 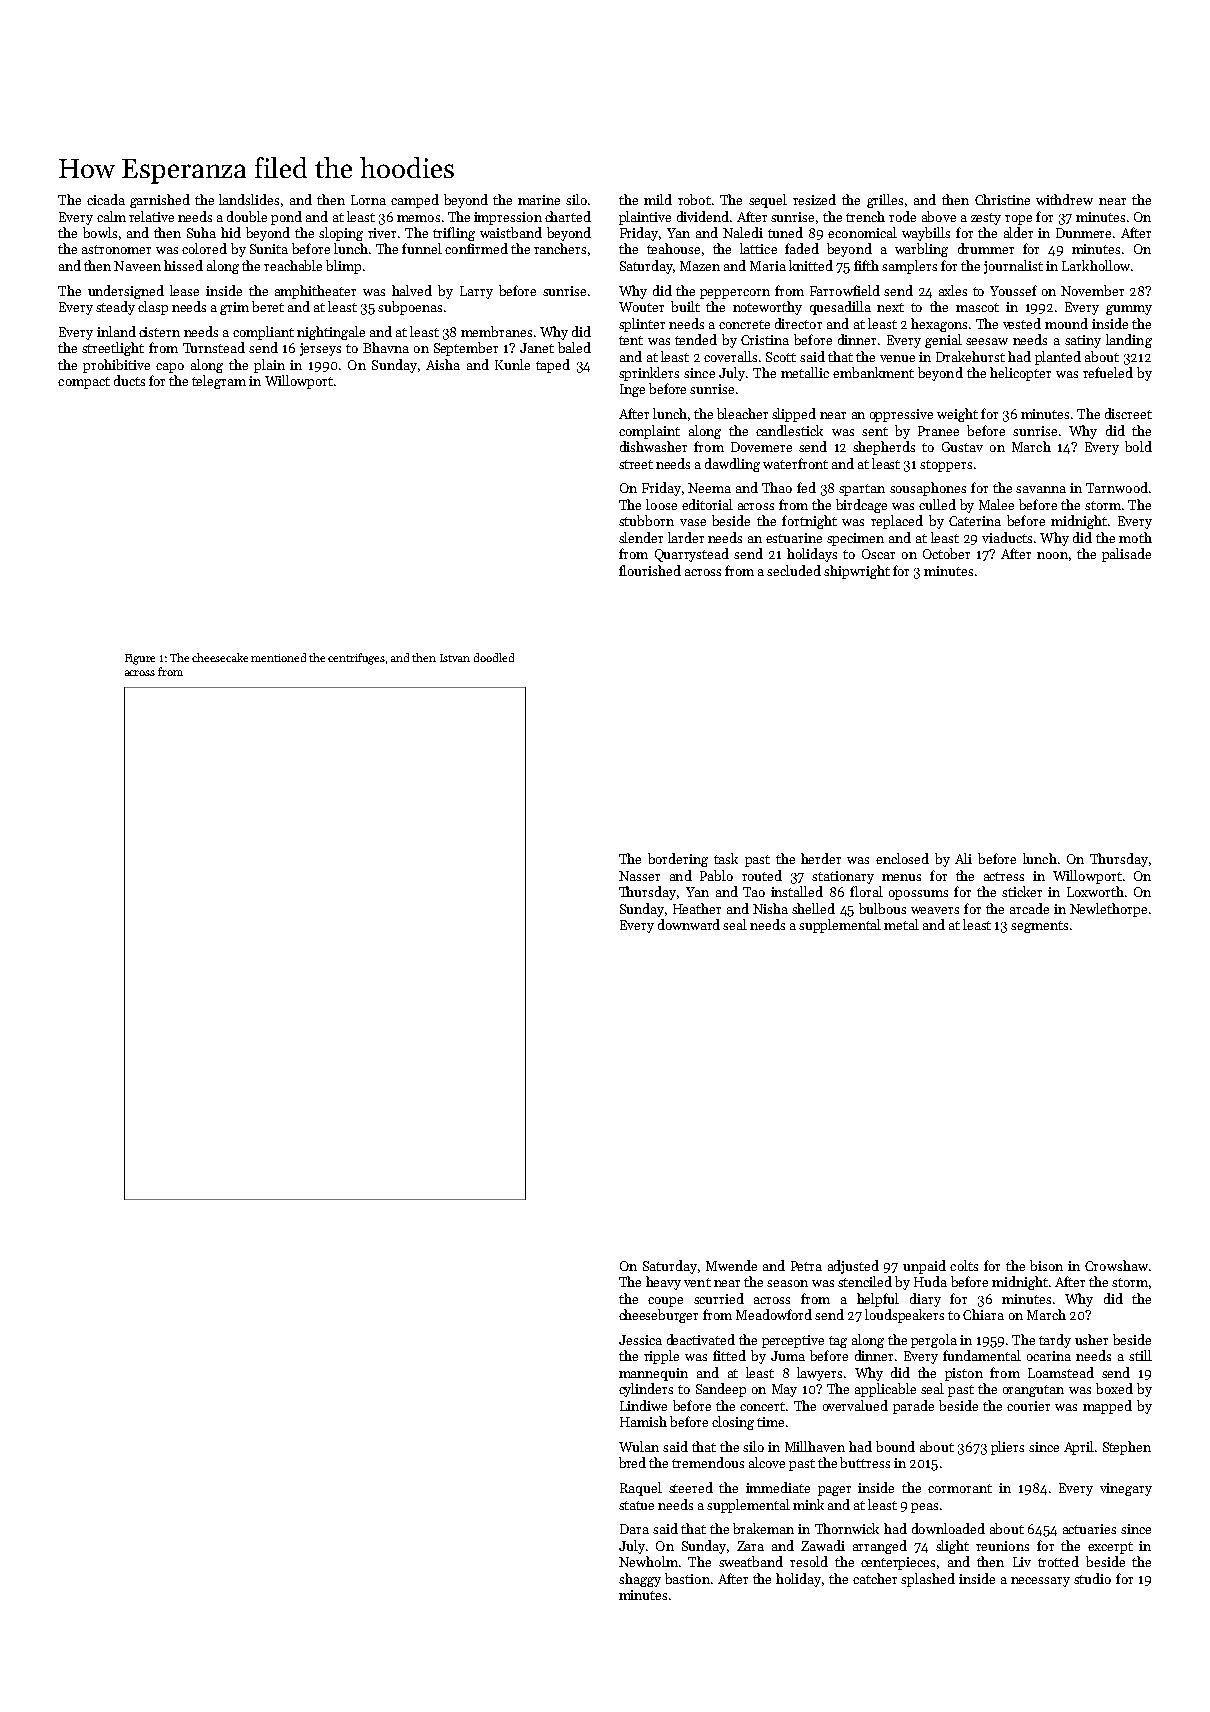 I want to click on landing, so click(x=1129, y=341).
